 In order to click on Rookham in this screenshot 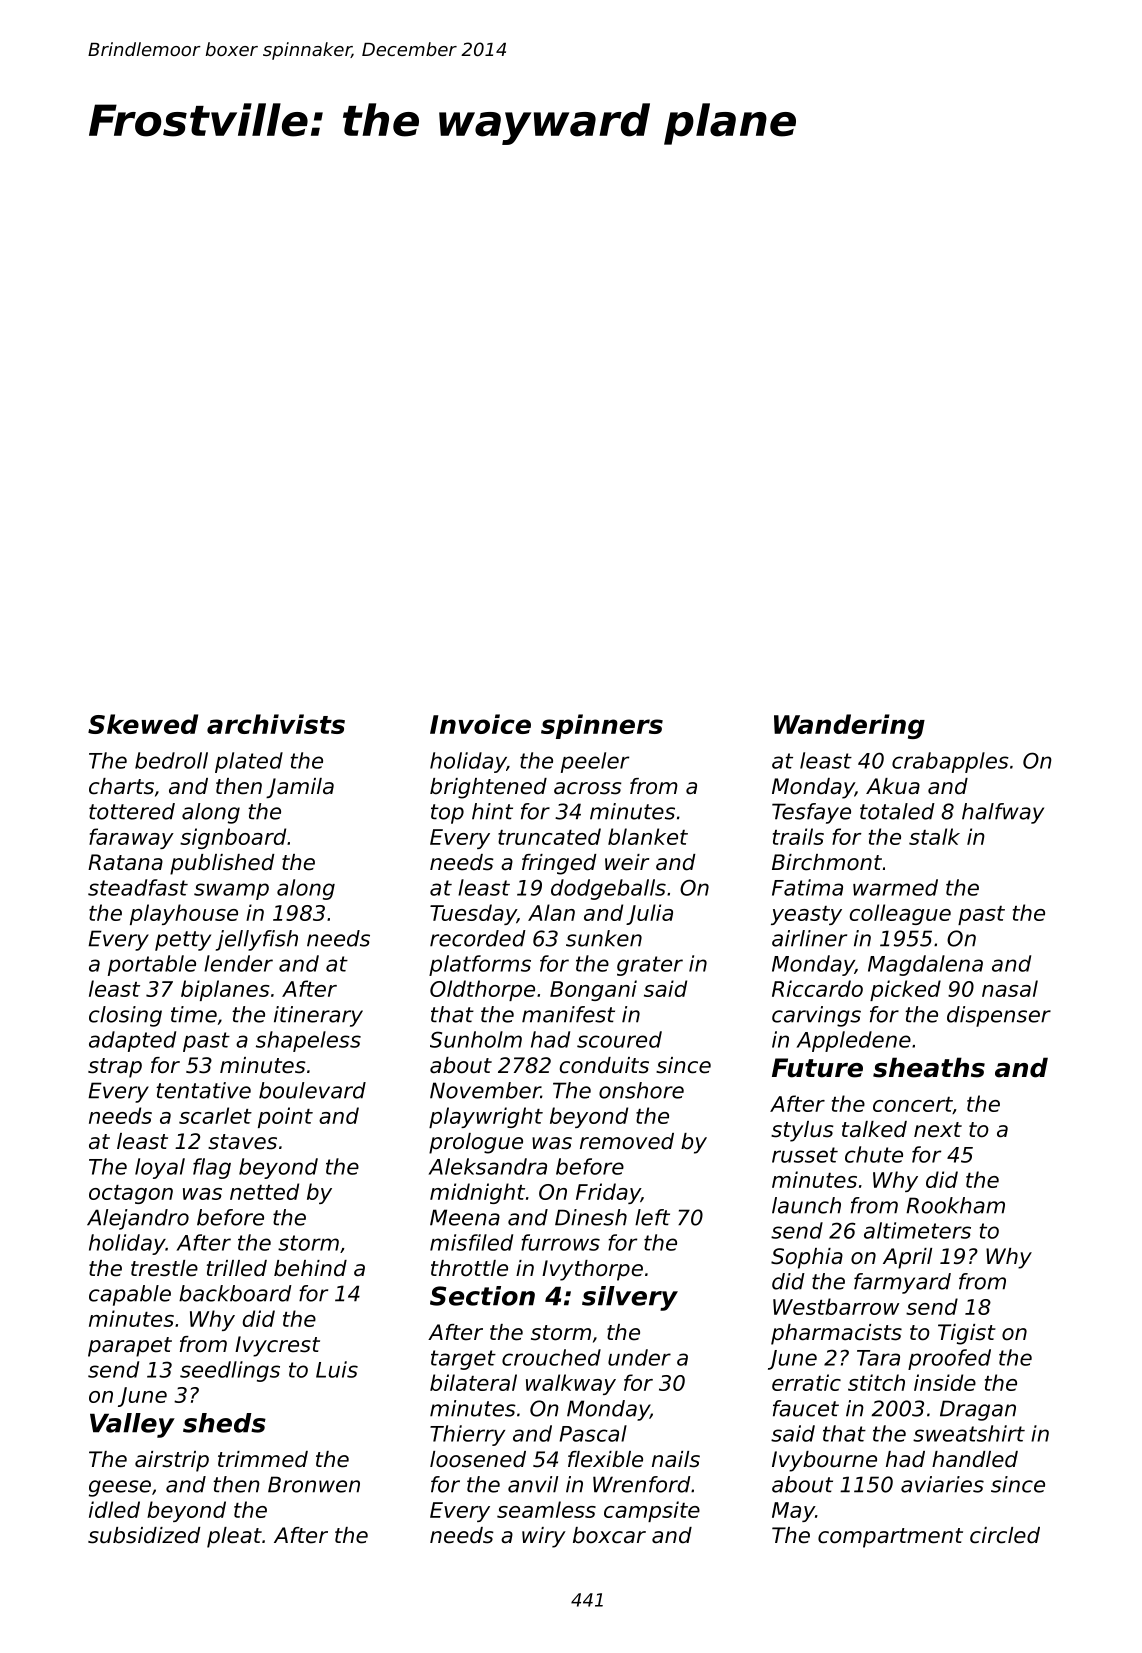, I will do `click(955, 1205)`.
